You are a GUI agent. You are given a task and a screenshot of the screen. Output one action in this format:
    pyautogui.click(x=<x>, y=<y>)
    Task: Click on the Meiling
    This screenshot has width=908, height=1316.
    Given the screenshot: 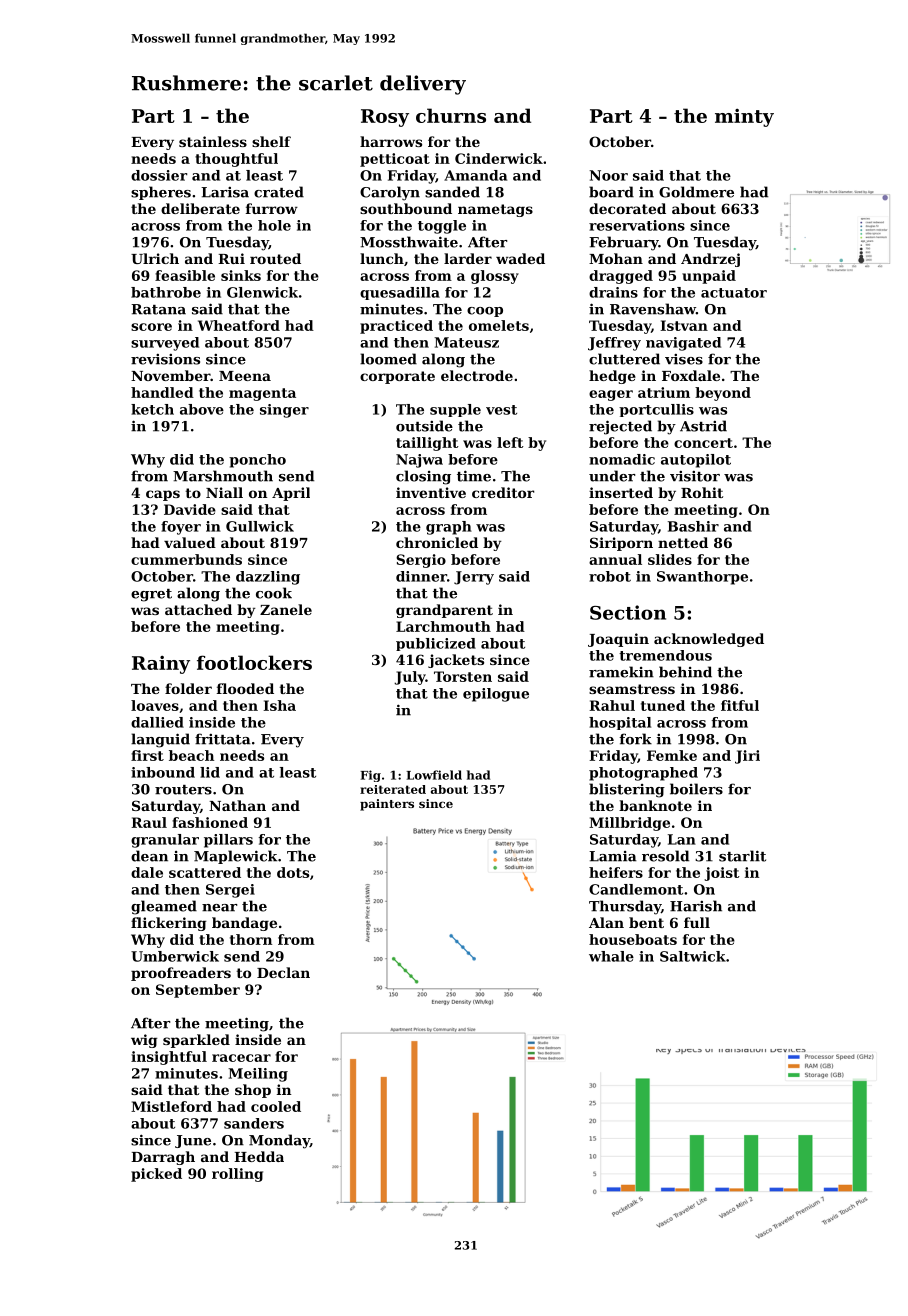 What is the action you would take?
    pyautogui.click(x=258, y=1075)
